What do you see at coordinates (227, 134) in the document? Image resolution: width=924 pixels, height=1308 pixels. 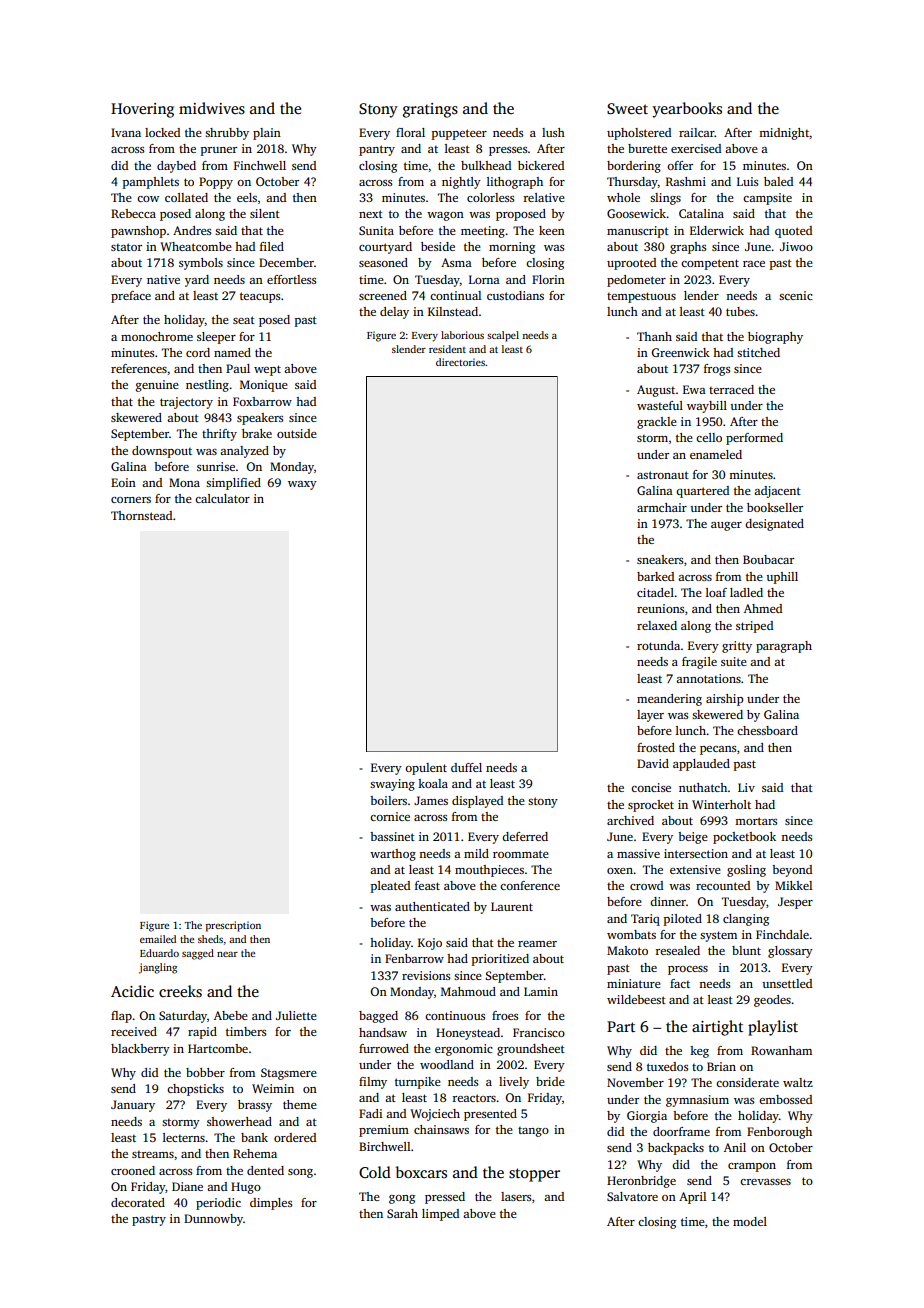 I see `shrubby` at bounding box center [227, 134].
